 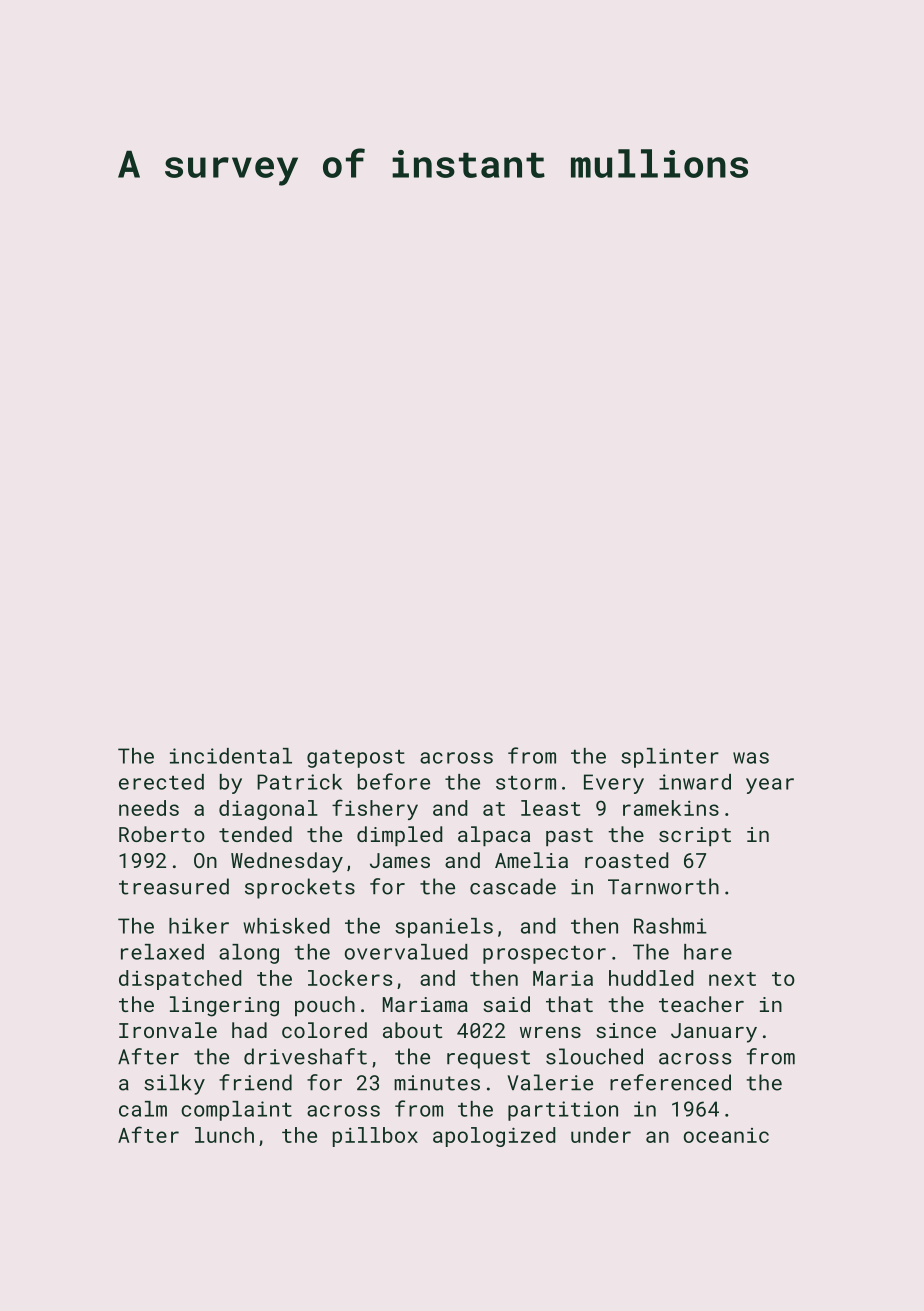 What do you see at coordinates (663, 886) in the screenshot?
I see `Tarnworth` at bounding box center [663, 886].
